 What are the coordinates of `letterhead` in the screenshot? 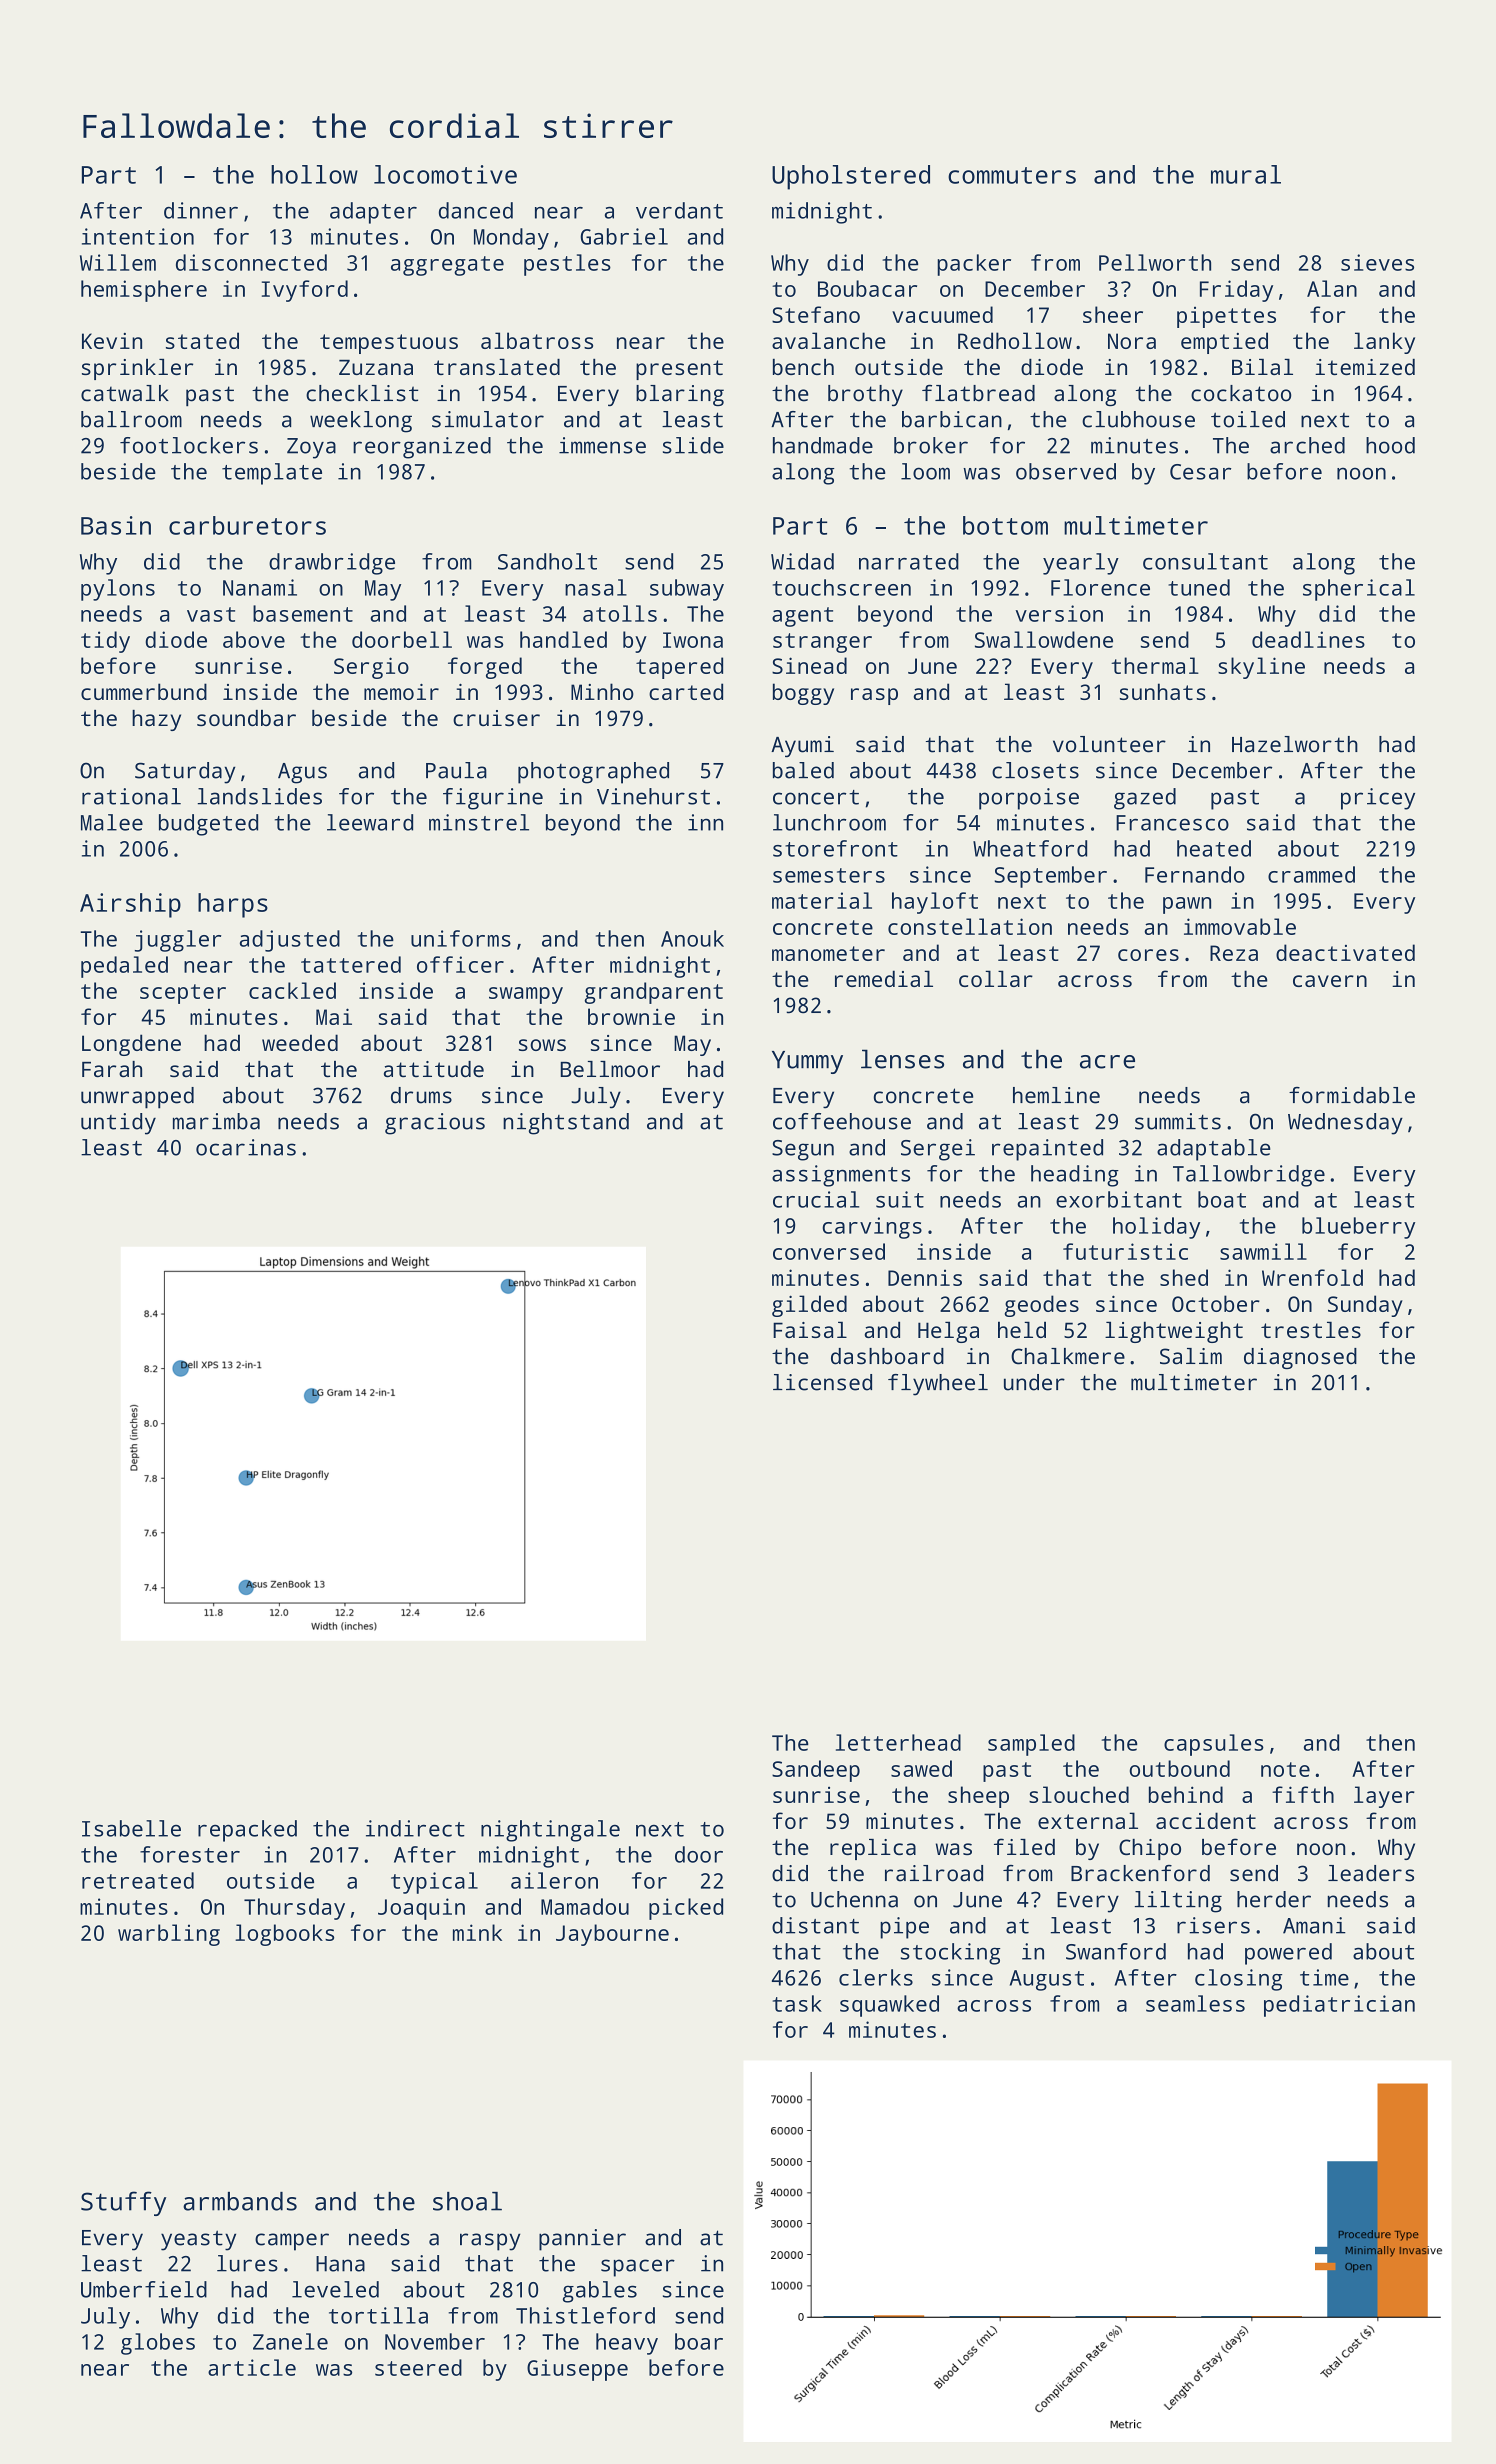 It's located at (898, 1742).
